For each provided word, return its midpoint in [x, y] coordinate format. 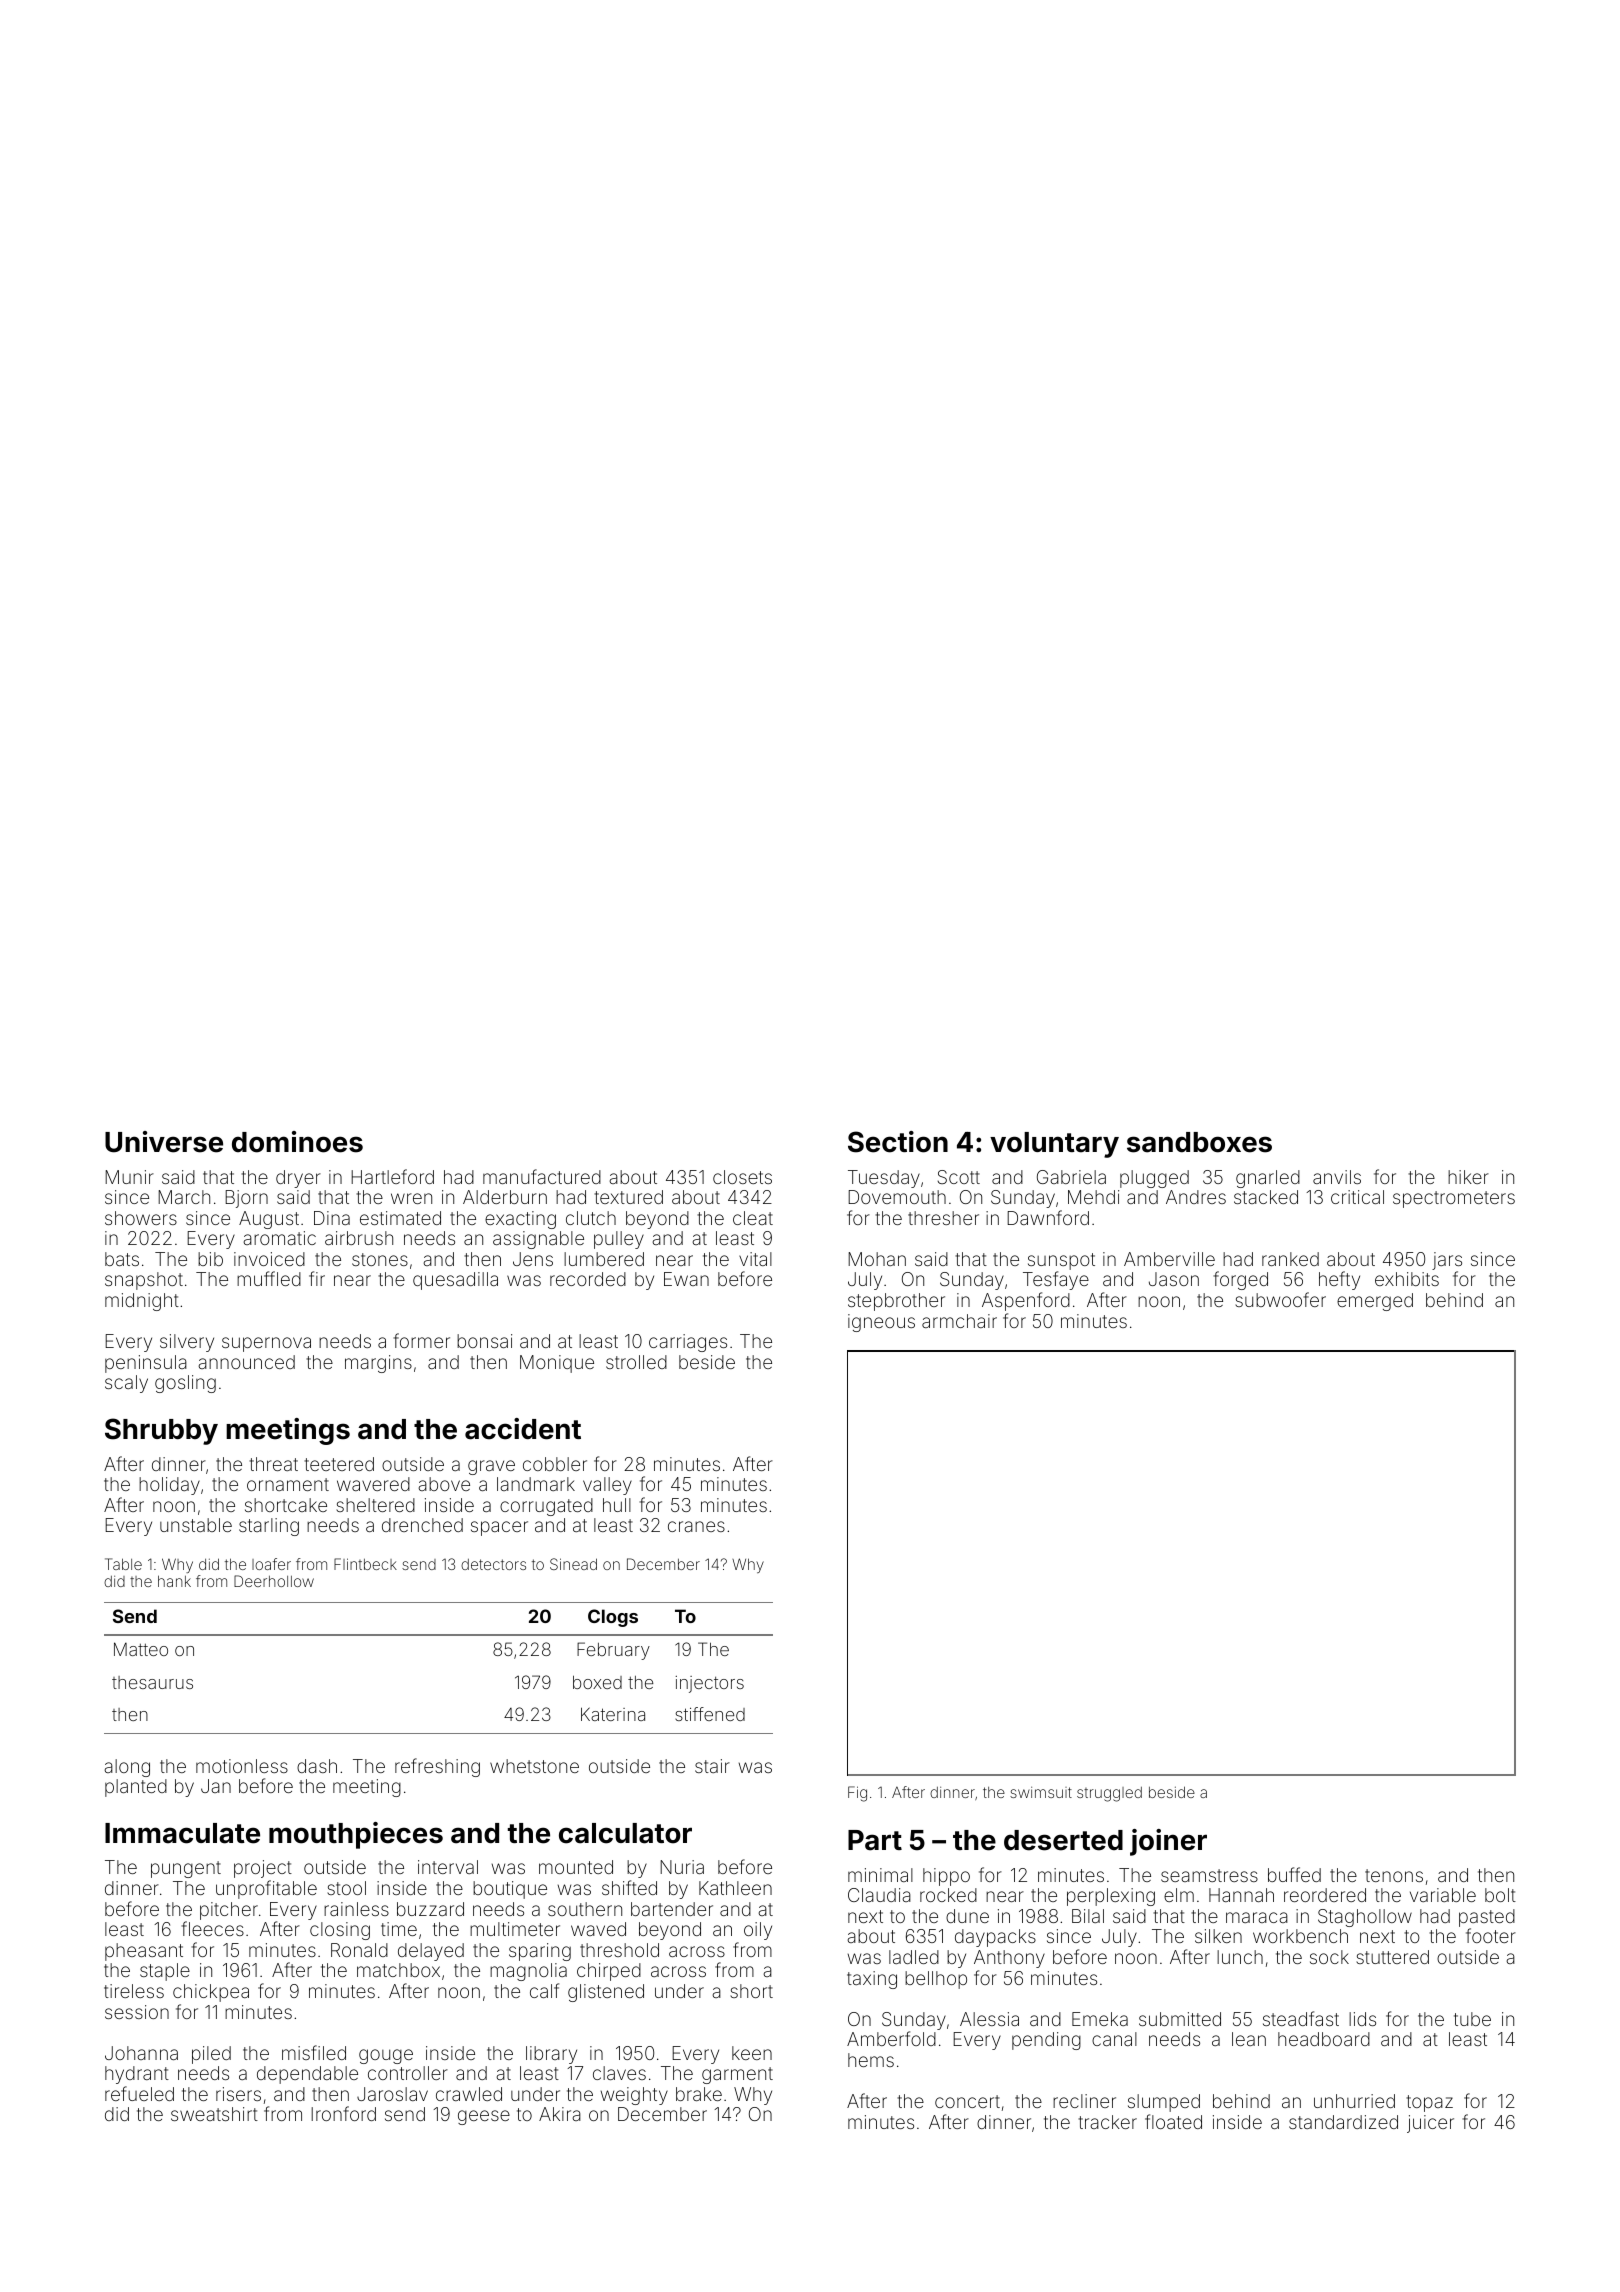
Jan [216, 1786]
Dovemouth [897, 1197]
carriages [688, 1343]
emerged [1375, 1302]
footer [1491, 1935]
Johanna [141, 2053]
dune [967, 1916]
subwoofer [1280, 1299]
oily [758, 1931]
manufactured [542, 1176]
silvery [187, 1343]
